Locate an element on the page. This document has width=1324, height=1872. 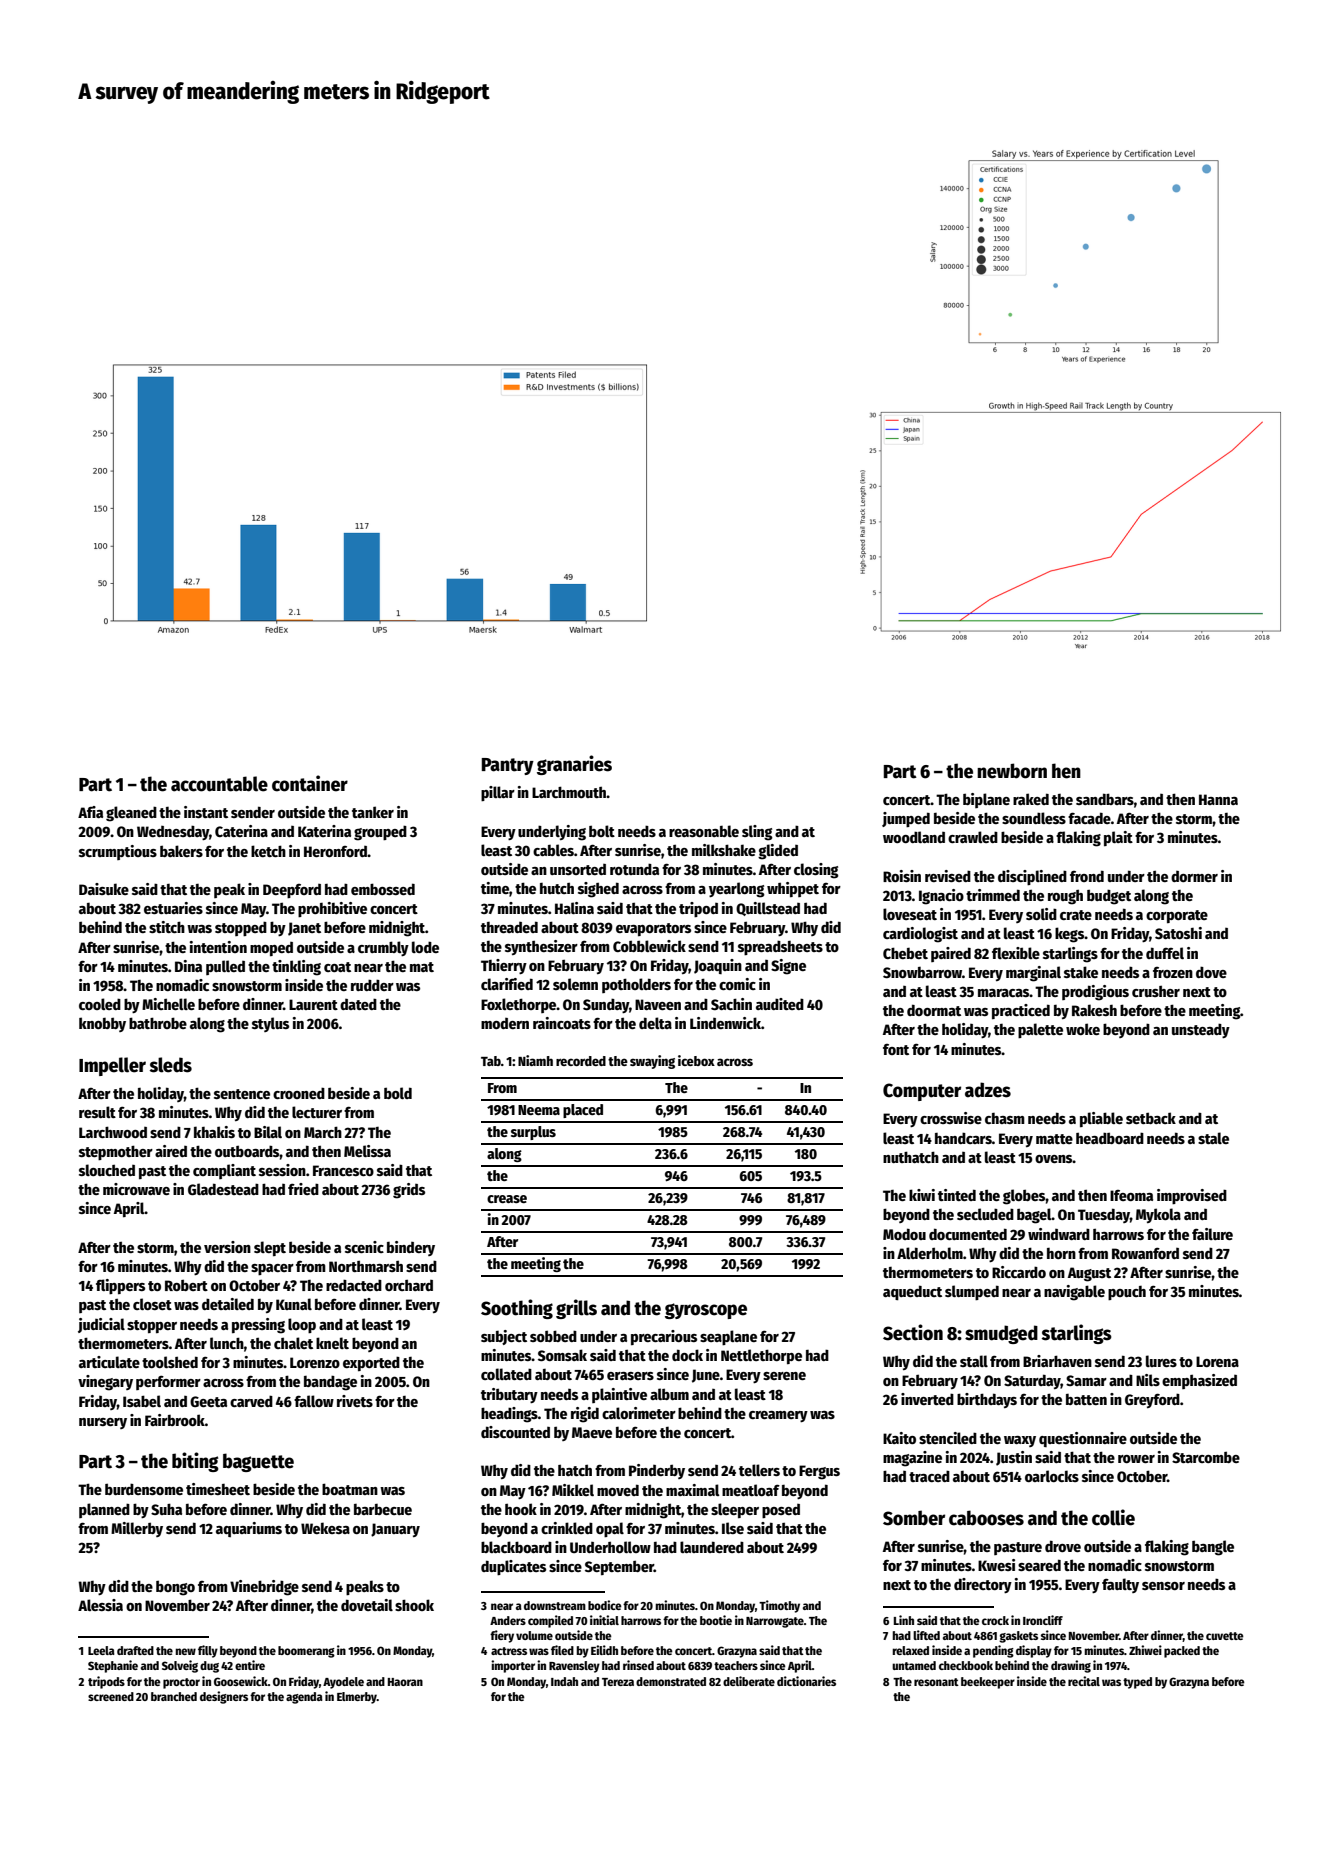
newborn is located at coordinates (1012, 771).
